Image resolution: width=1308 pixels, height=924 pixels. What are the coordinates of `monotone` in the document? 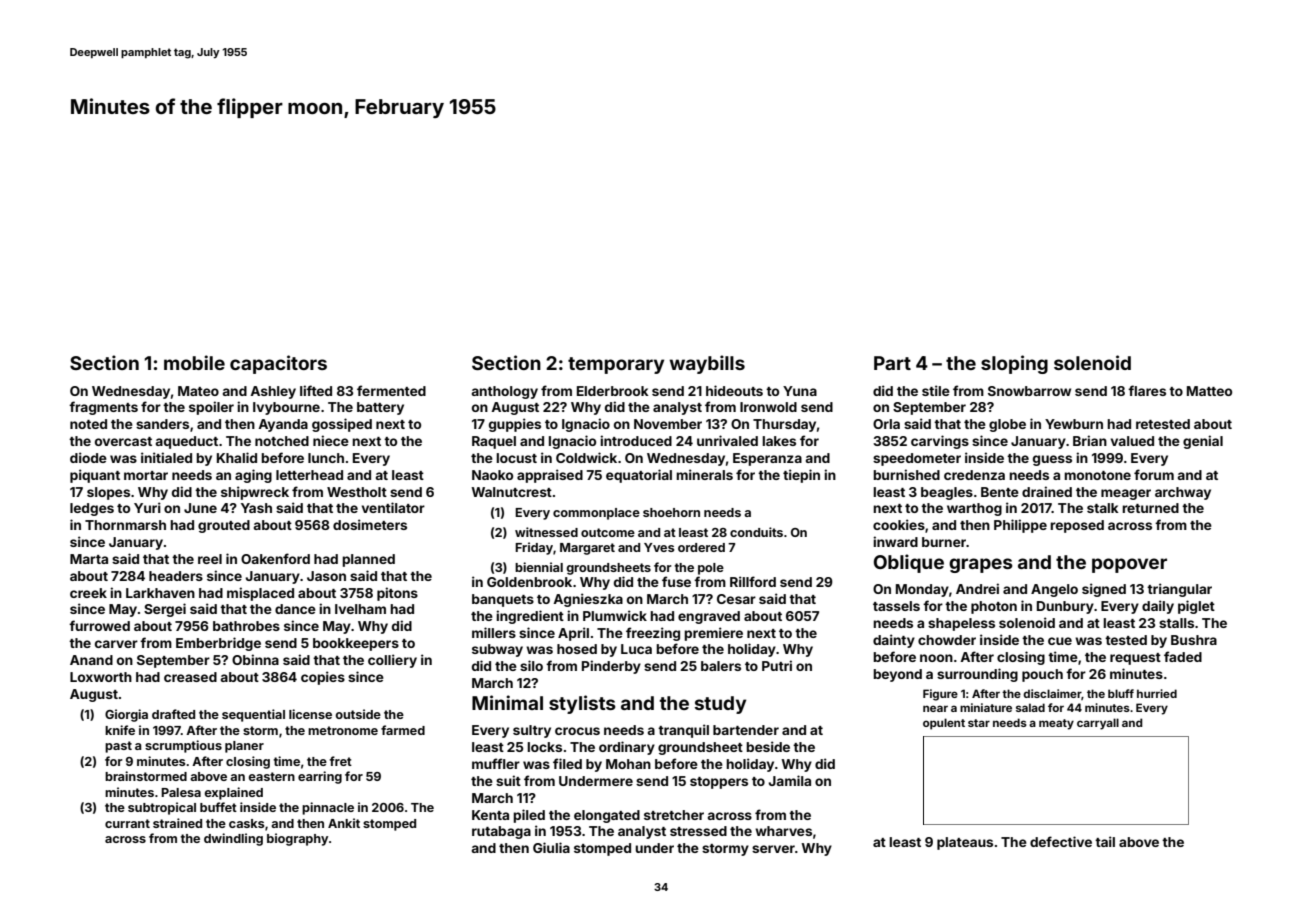 It's located at (1097, 475).
